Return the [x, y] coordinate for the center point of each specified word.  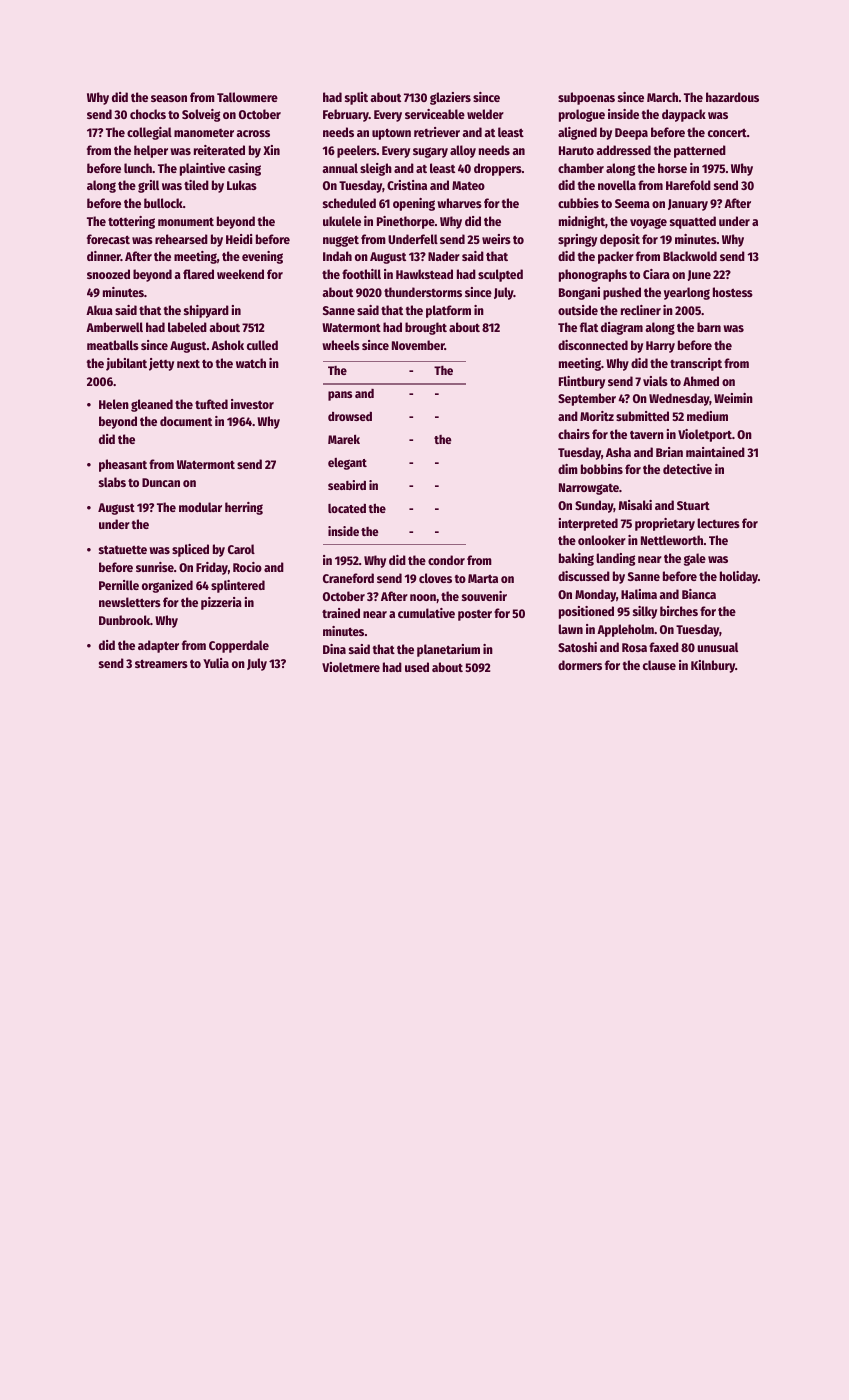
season [169, 98]
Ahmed [701, 381]
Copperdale [239, 646]
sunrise [155, 567]
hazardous [732, 97]
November [418, 345]
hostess [733, 292]
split [356, 98]
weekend [240, 274]
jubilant [126, 364]
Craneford [348, 578]
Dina [334, 649]
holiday [739, 577]
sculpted [500, 275]
